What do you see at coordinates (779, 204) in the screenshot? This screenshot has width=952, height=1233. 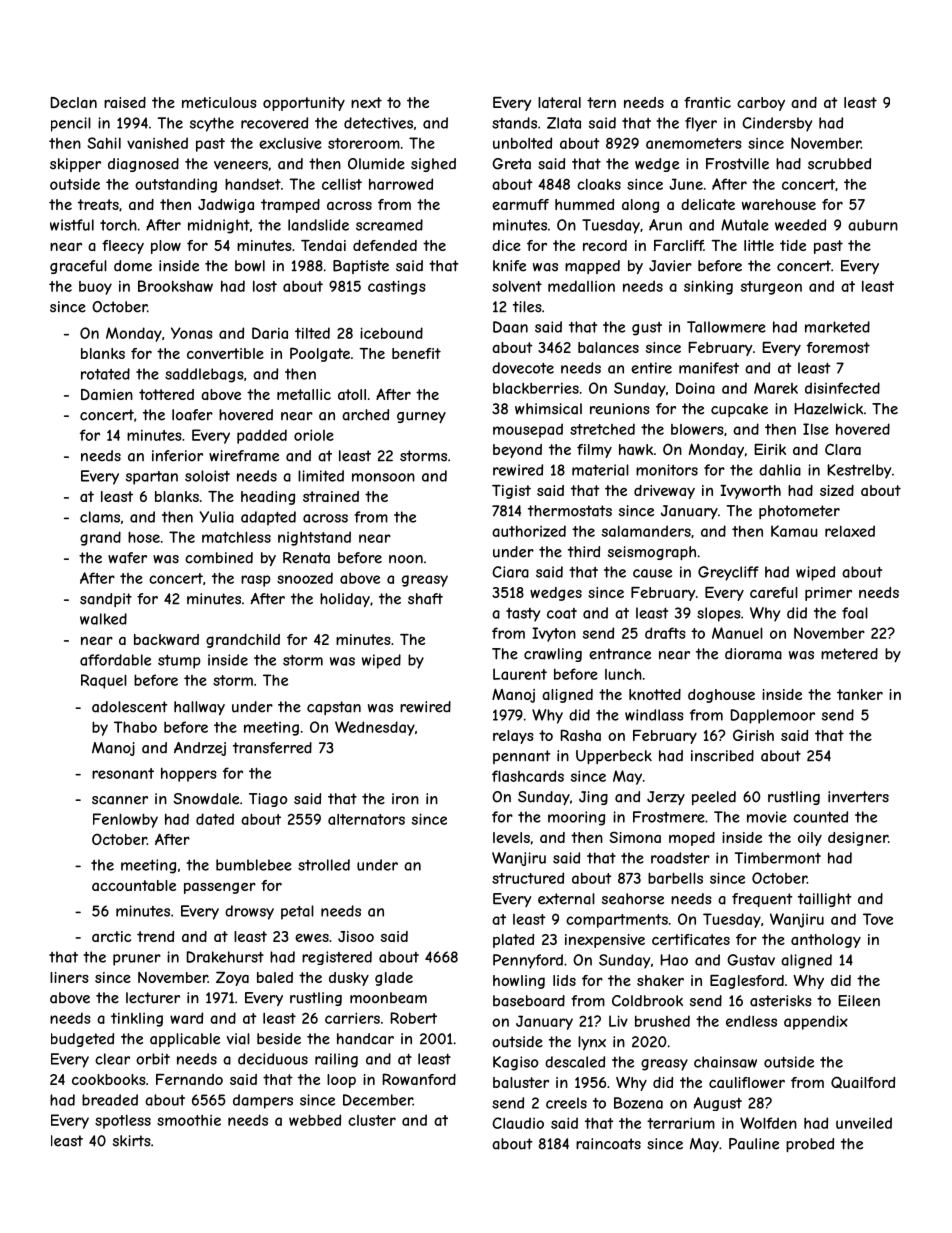 I see `warehouse` at bounding box center [779, 204].
